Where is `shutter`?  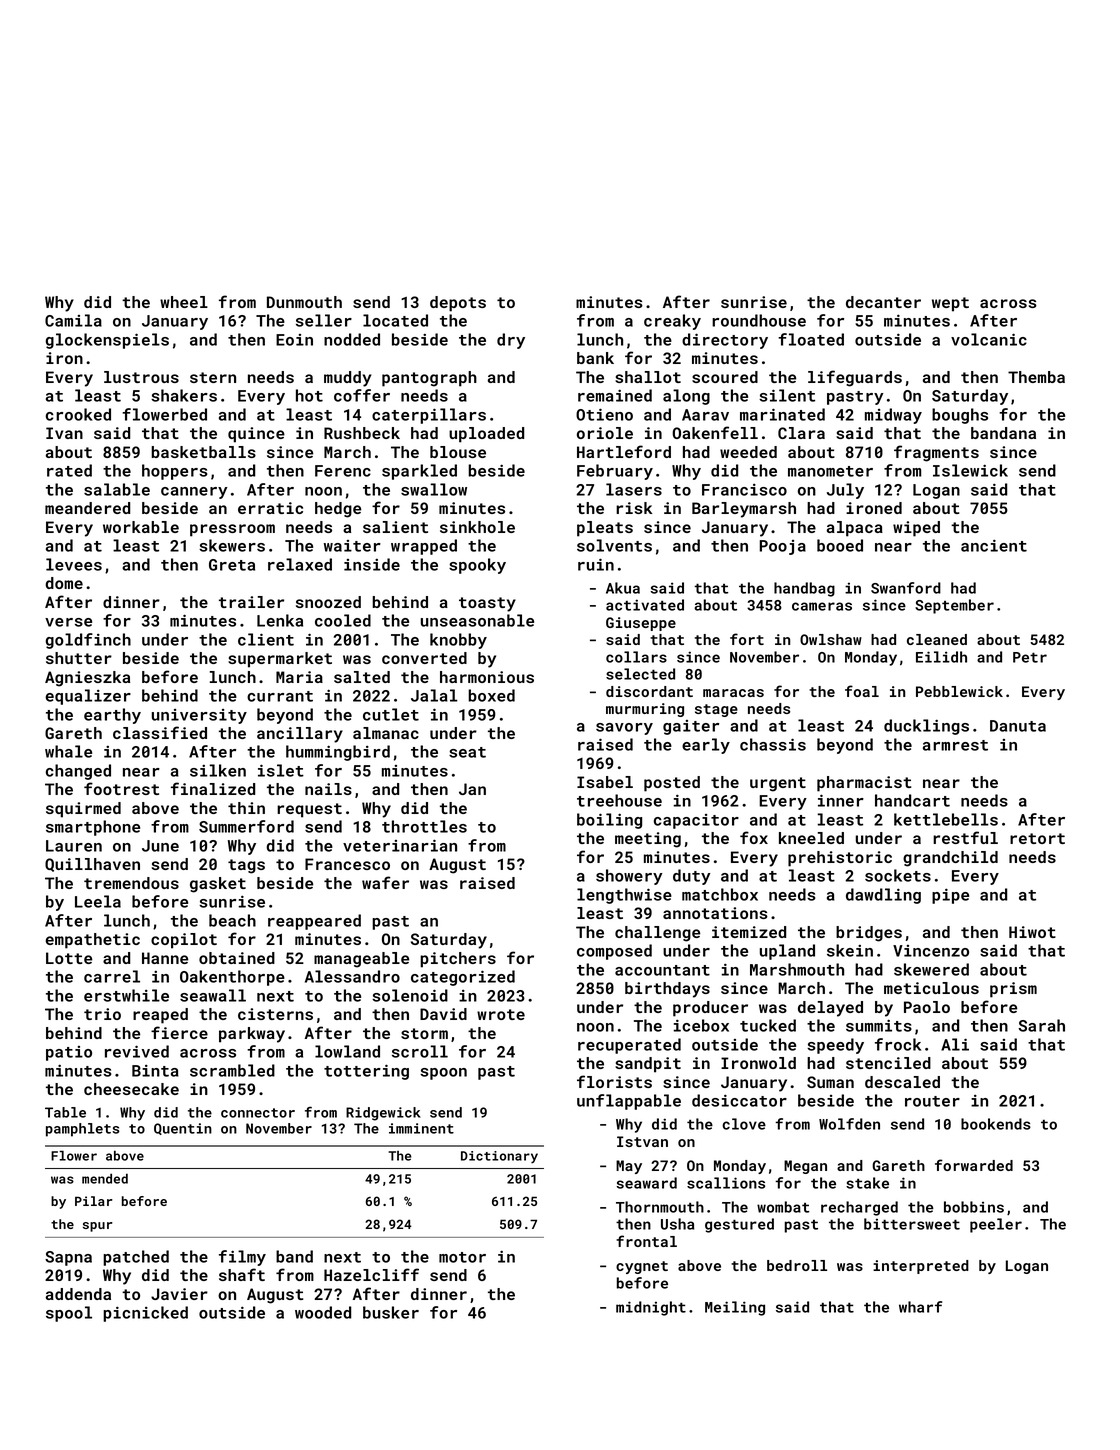 shutter is located at coordinates (79, 658).
